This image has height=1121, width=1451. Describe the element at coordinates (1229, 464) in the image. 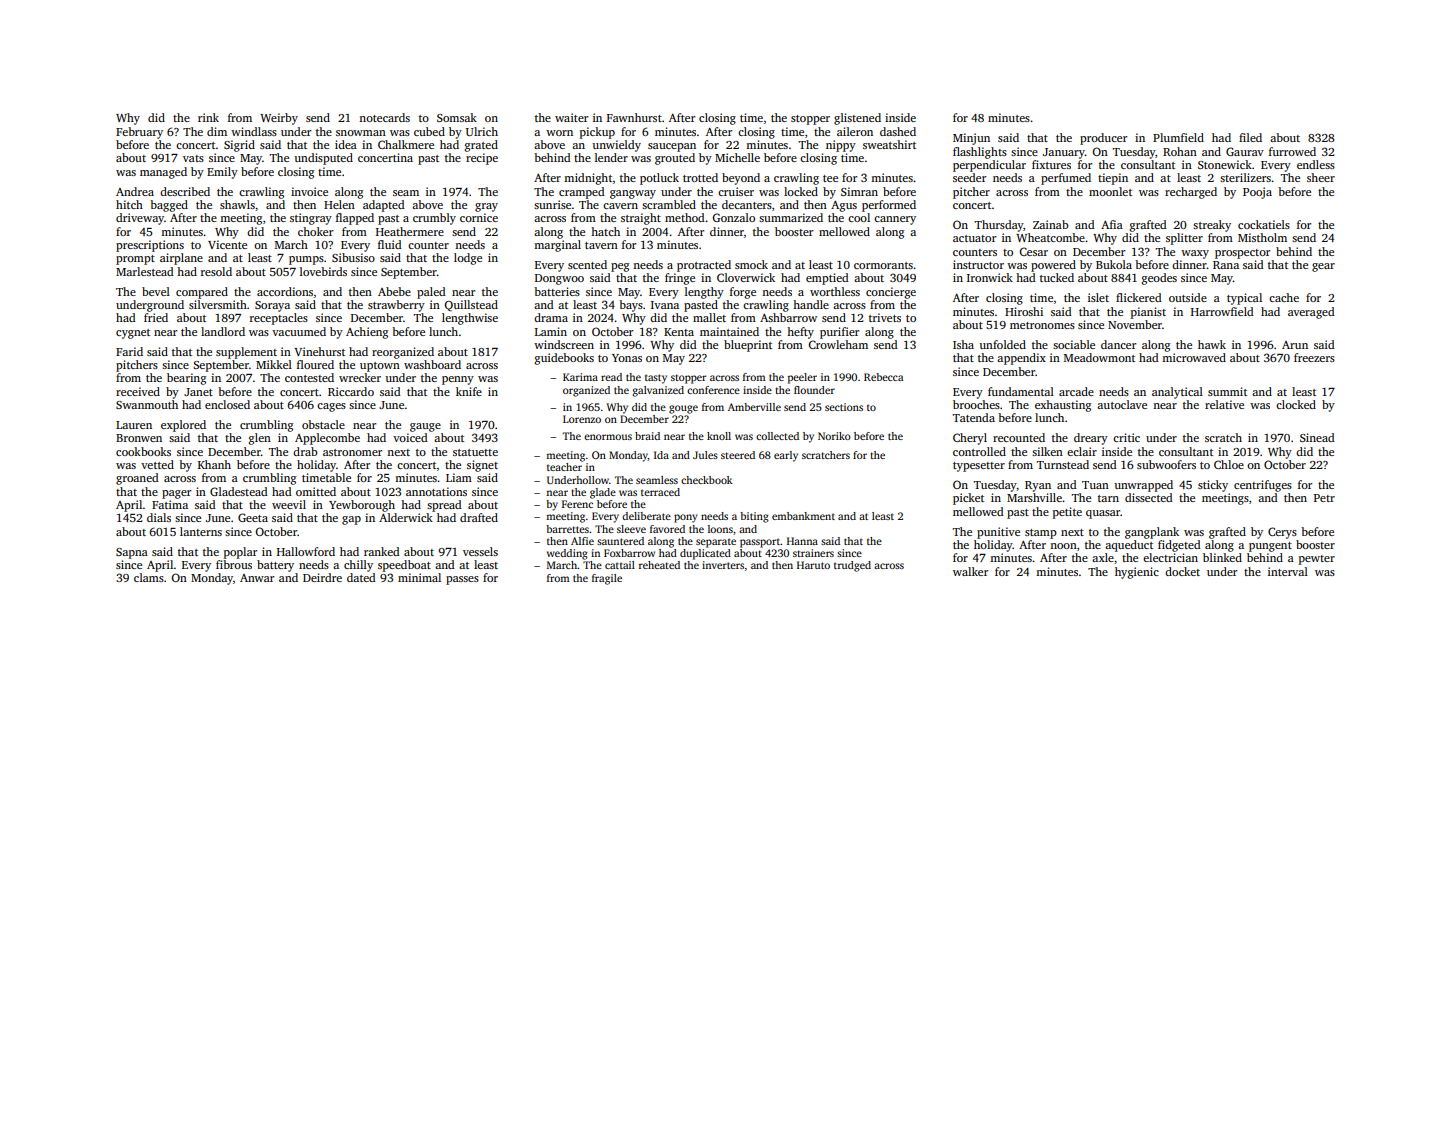

I see `Chloe` at that location.
